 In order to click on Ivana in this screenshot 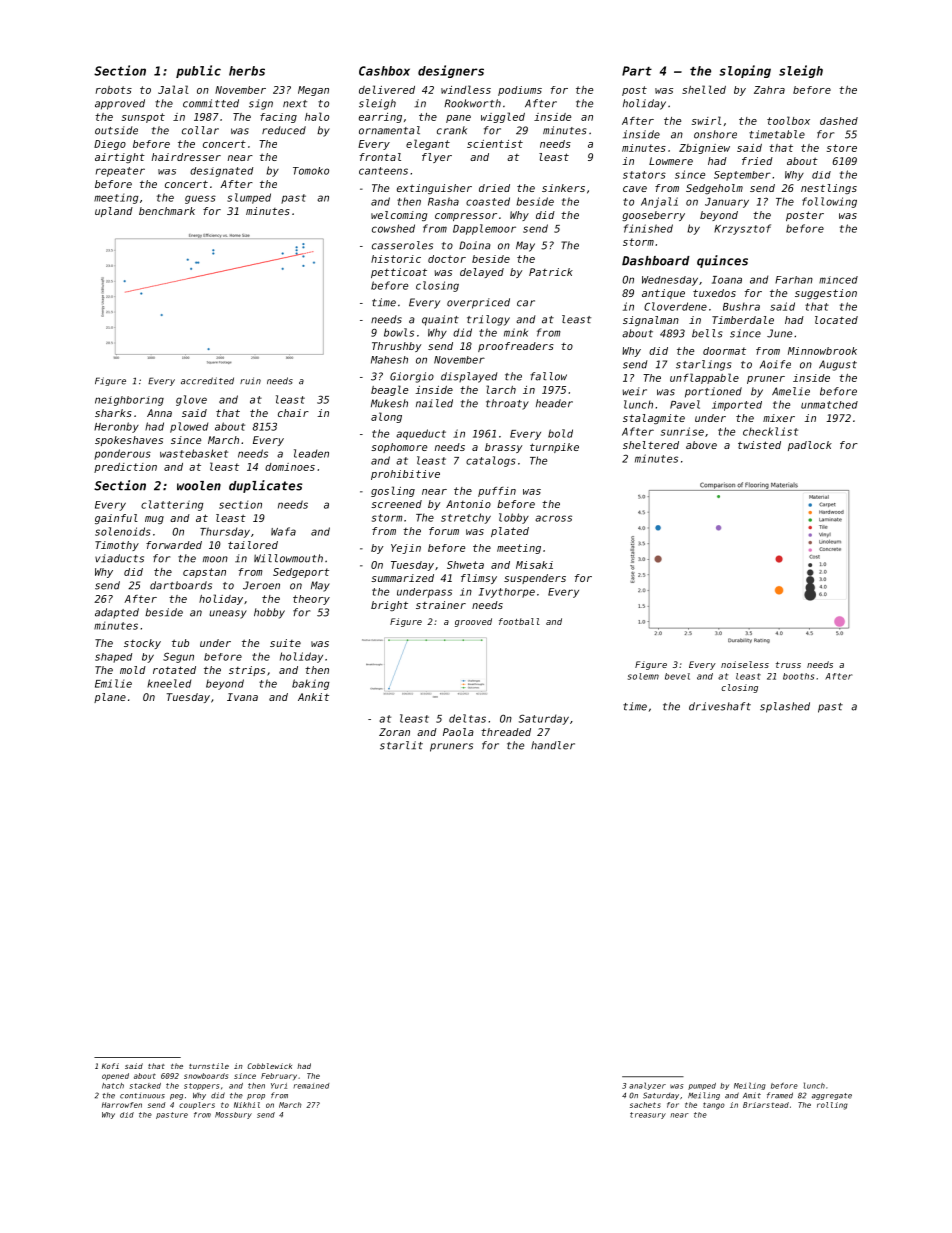, I will do `click(242, 697)`.
